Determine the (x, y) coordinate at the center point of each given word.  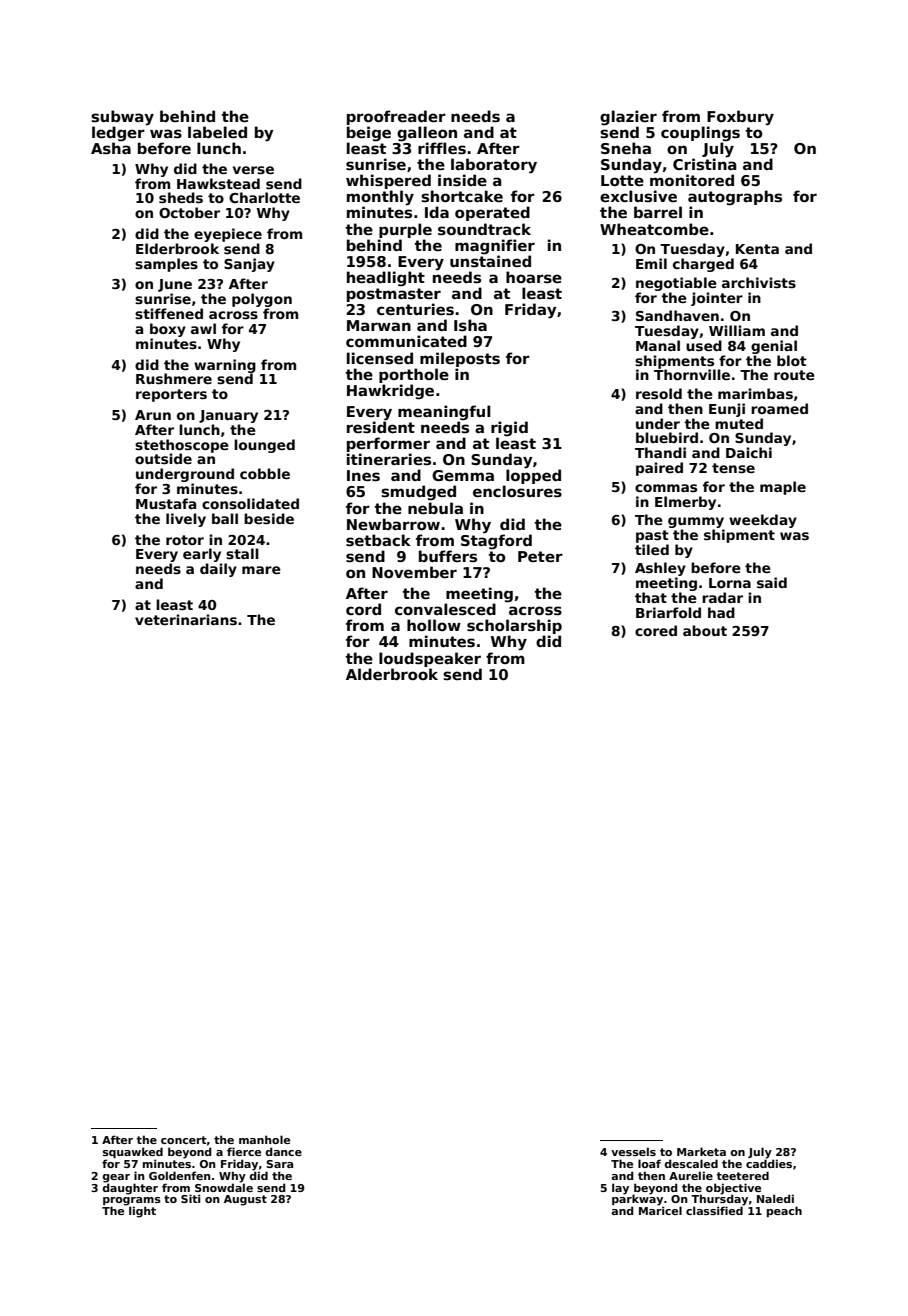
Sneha (626, 148)
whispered (388, 181)
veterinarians (186, 619)
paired (659, 469)
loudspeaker (430, 659)
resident (381, 427)
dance (284, 1151)
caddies (769, 1163)
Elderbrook (177, 248)
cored (656, 630)
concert (184, 1140)
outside (163, 458)
